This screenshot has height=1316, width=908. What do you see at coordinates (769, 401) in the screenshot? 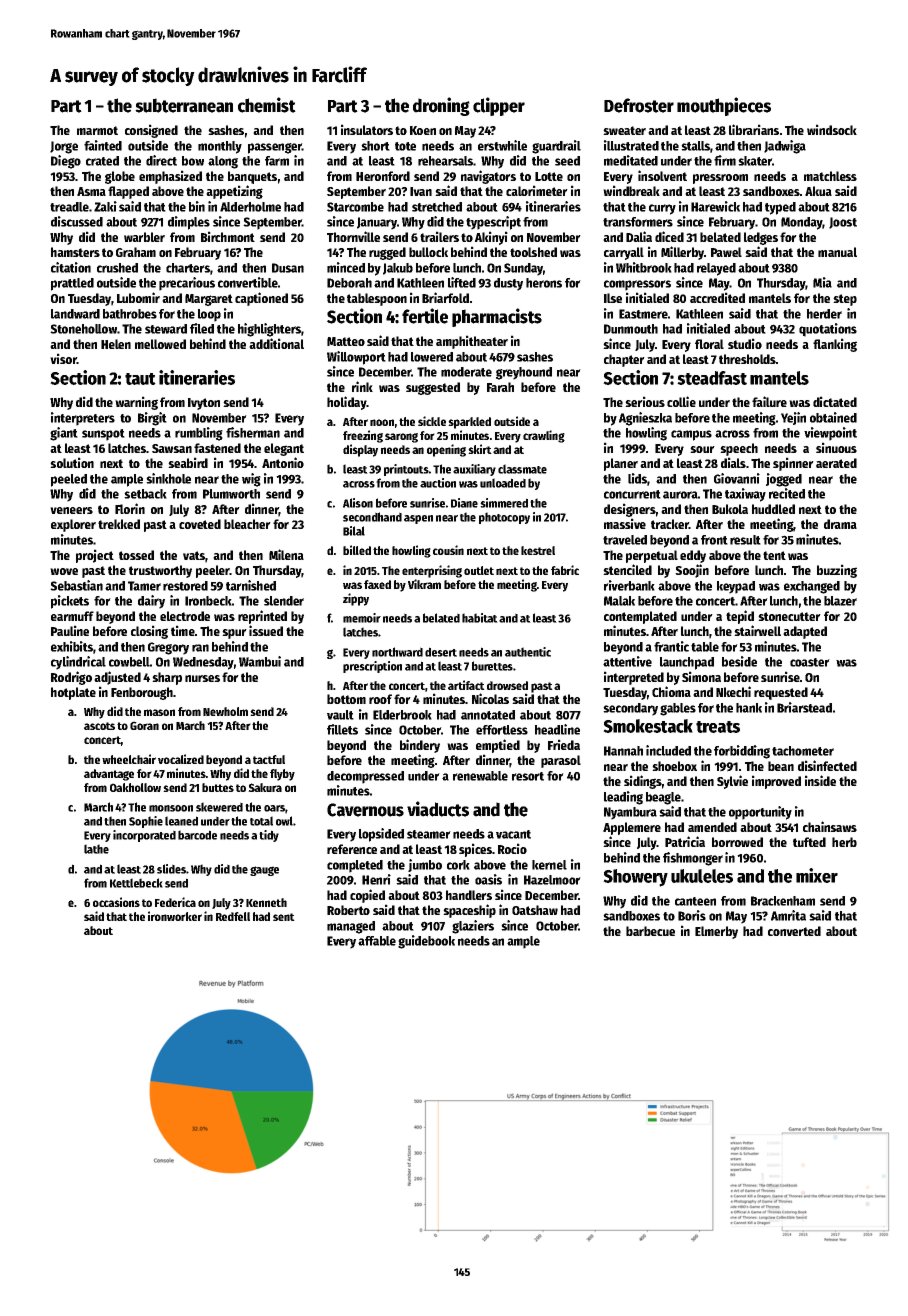
I see `failure` at bounding box center [769, 401].
